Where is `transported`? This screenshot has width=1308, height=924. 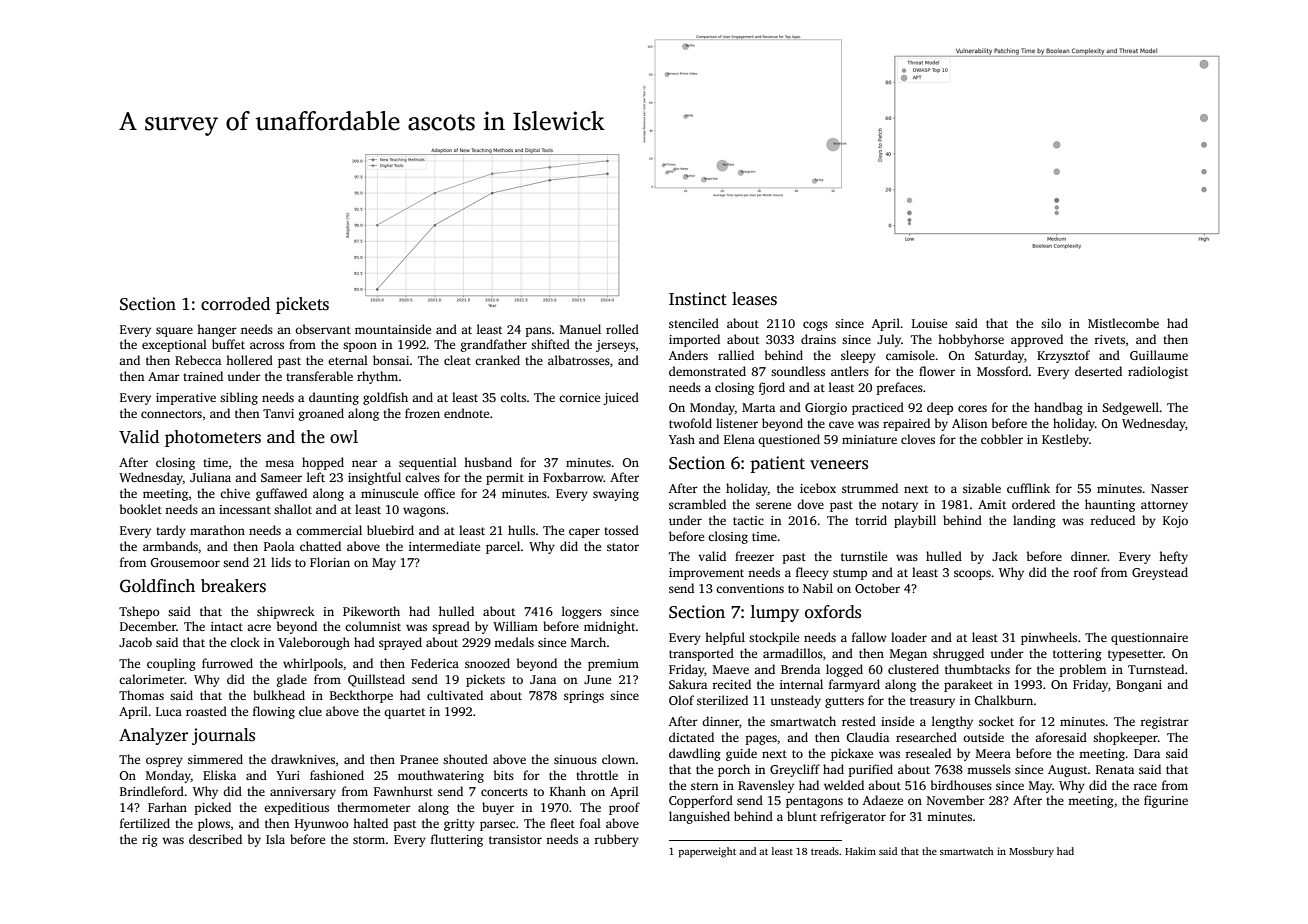
transported is located at coordinates (701, 654).
